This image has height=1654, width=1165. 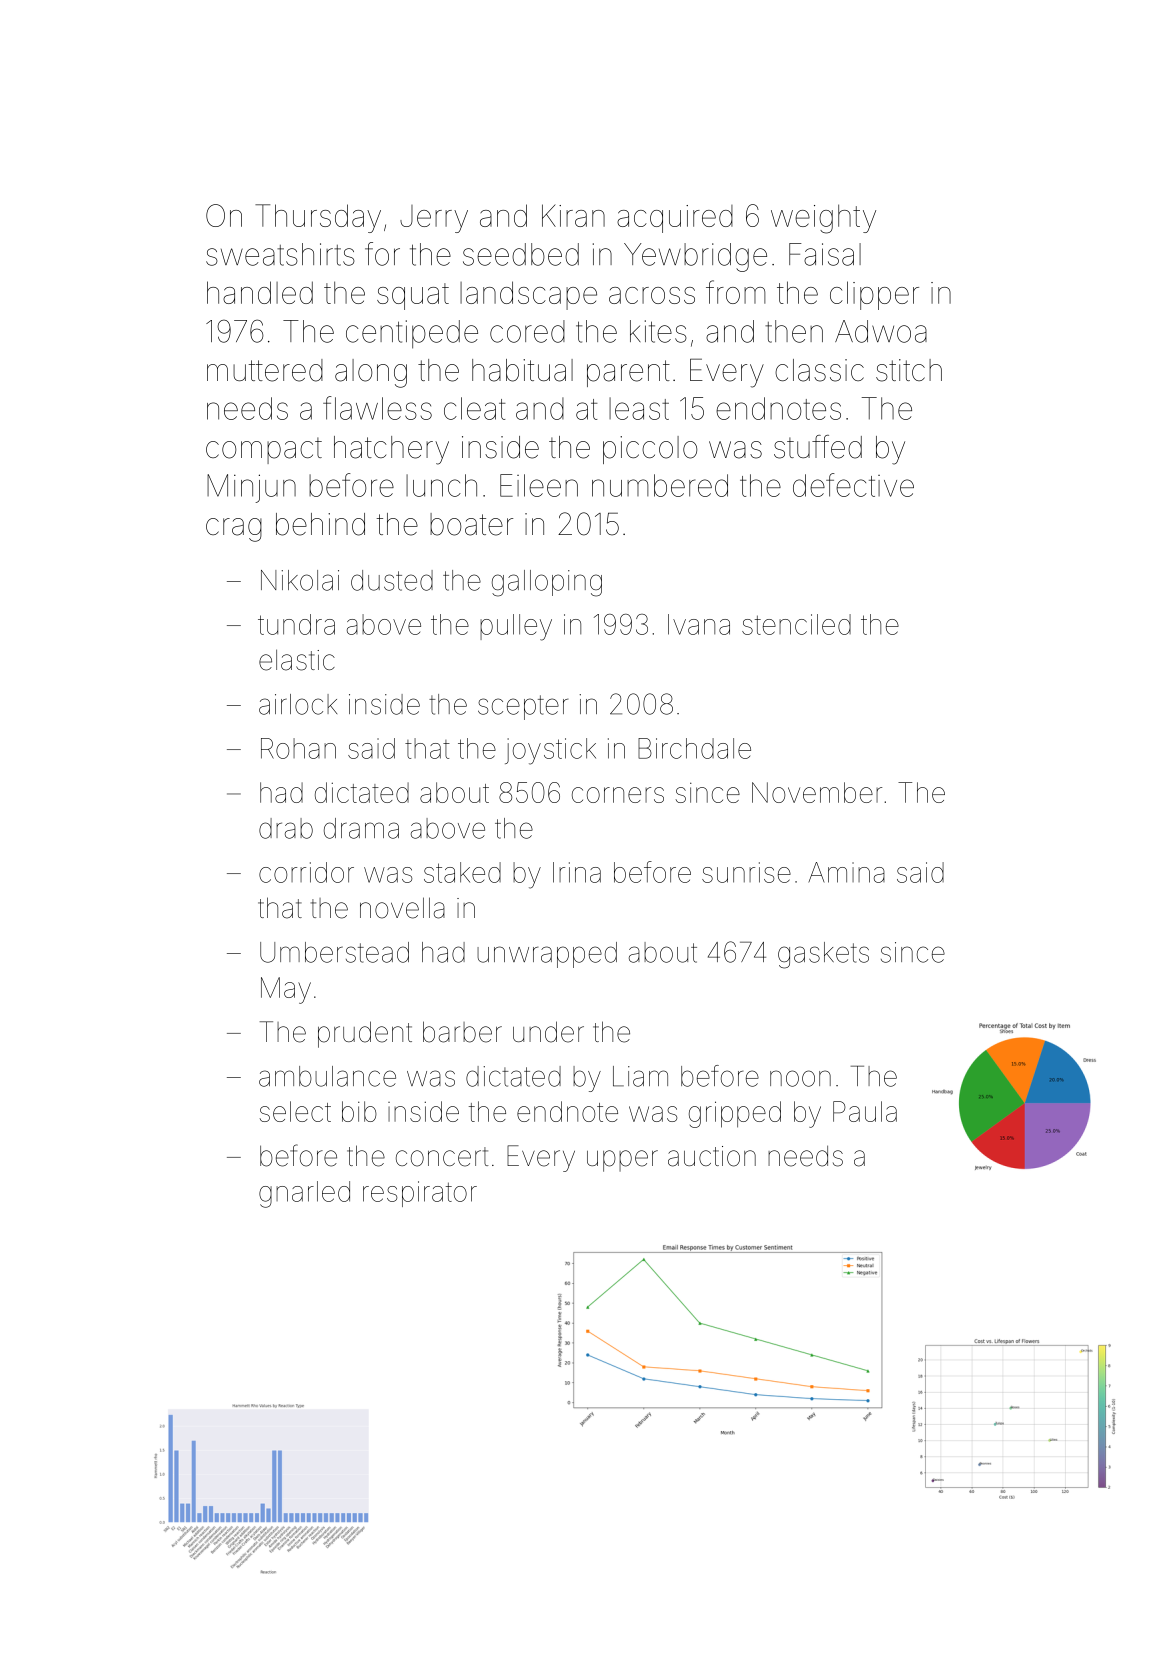 What do you see at coordinates (694, 748) in the image?
I see `Birchdale` at bounding box center [694, 748].
